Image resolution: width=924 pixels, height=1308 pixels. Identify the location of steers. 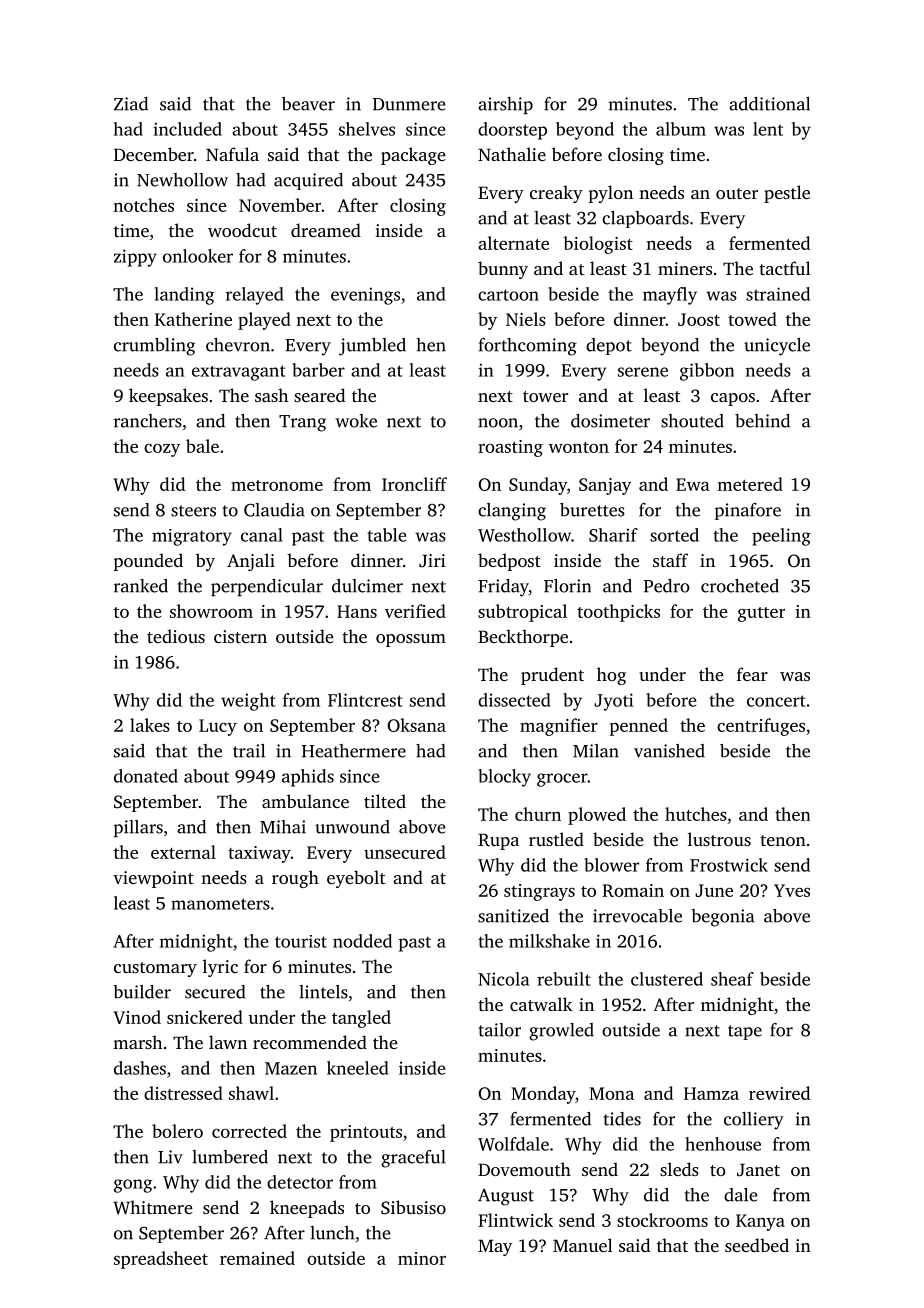
(193, 511).
